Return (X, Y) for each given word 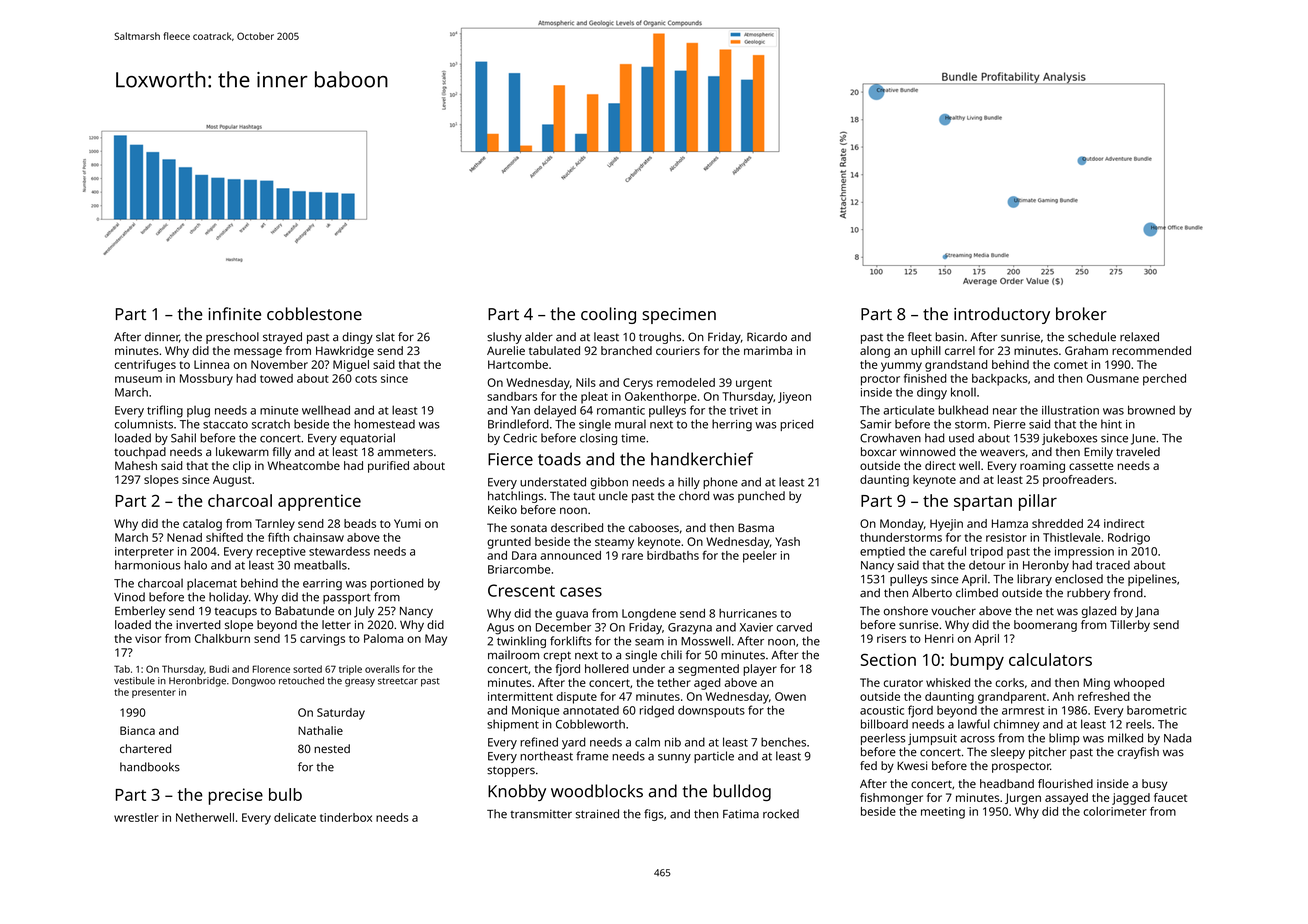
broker (1081, 314)
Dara (524, 555)
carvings (322, 640)
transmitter (541, 814)
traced (1113, 565)
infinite (234, 313)
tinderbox (346, 817)
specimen (679, 316)
